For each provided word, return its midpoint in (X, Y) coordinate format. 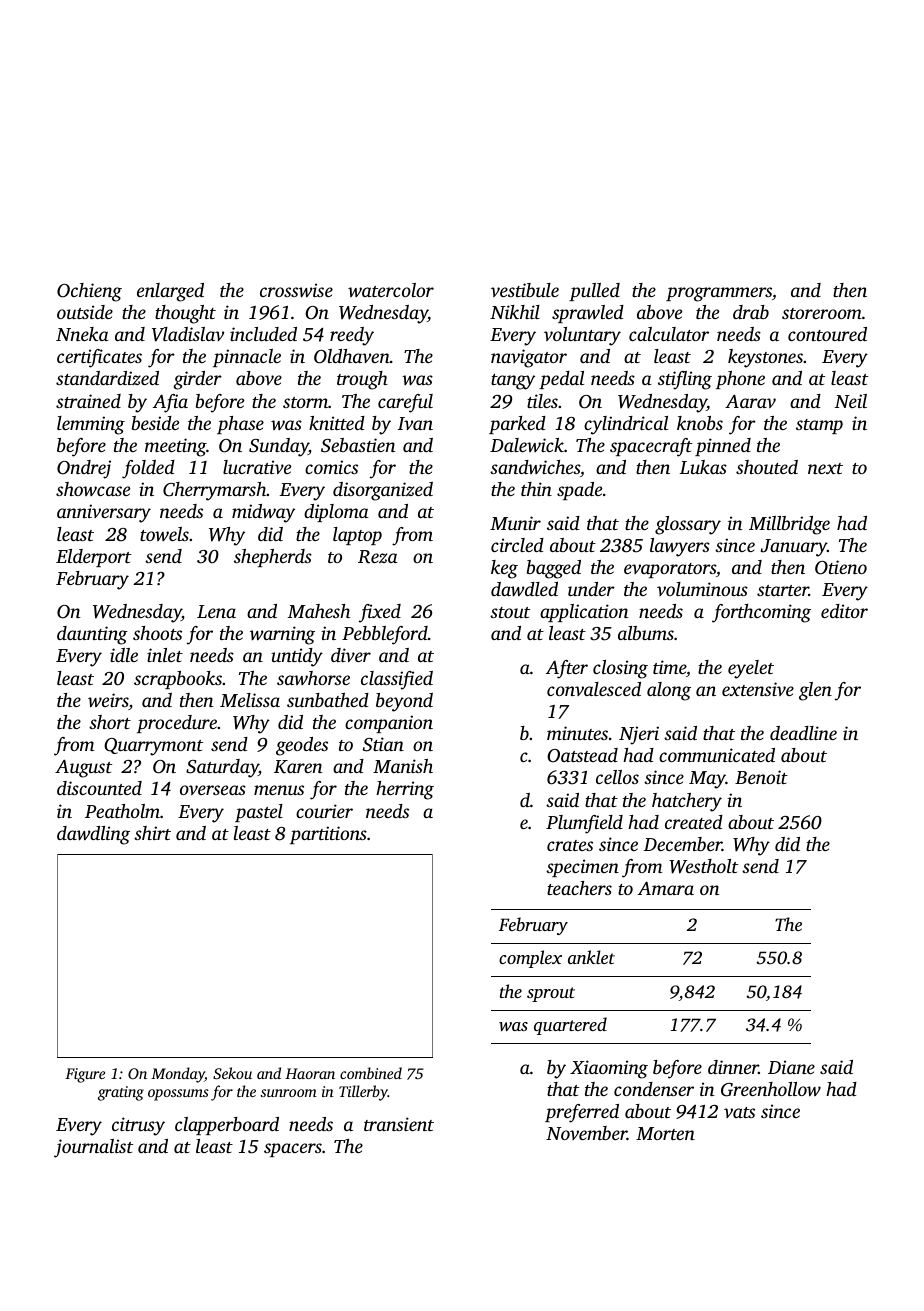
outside (85, 312)
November (586, 1133)
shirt (152, 833)
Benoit (761, 777)
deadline (803, 733)
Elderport (93, 558)
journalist (93, 1148)
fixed (380, 613)
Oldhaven (352, 356)
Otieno (841, 567)
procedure (177, 724)
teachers (579, 888)
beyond (404, 702)
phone (740, 380)
